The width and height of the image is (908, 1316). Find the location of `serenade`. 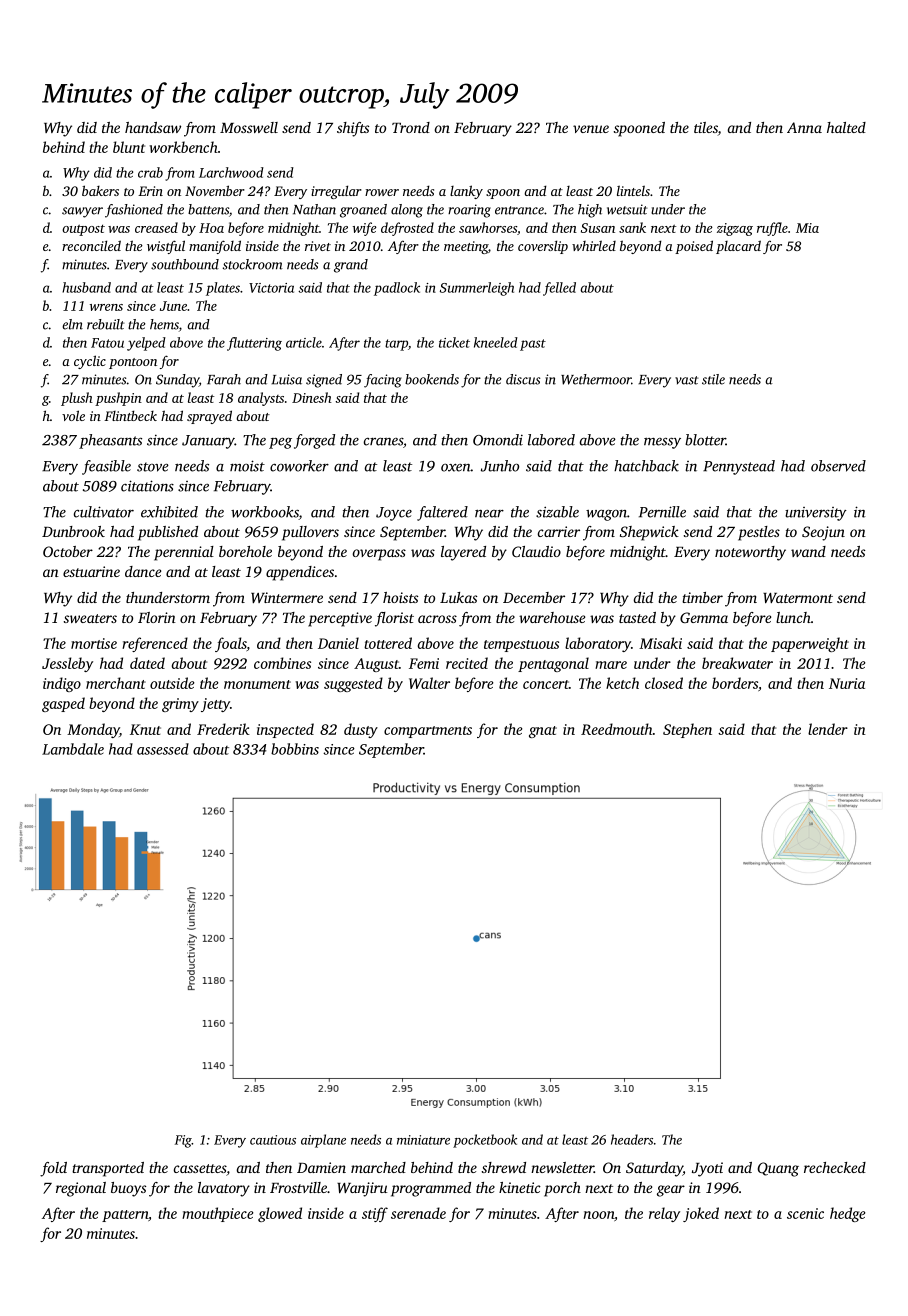

serenade is located at coordinates (418, 1213).
